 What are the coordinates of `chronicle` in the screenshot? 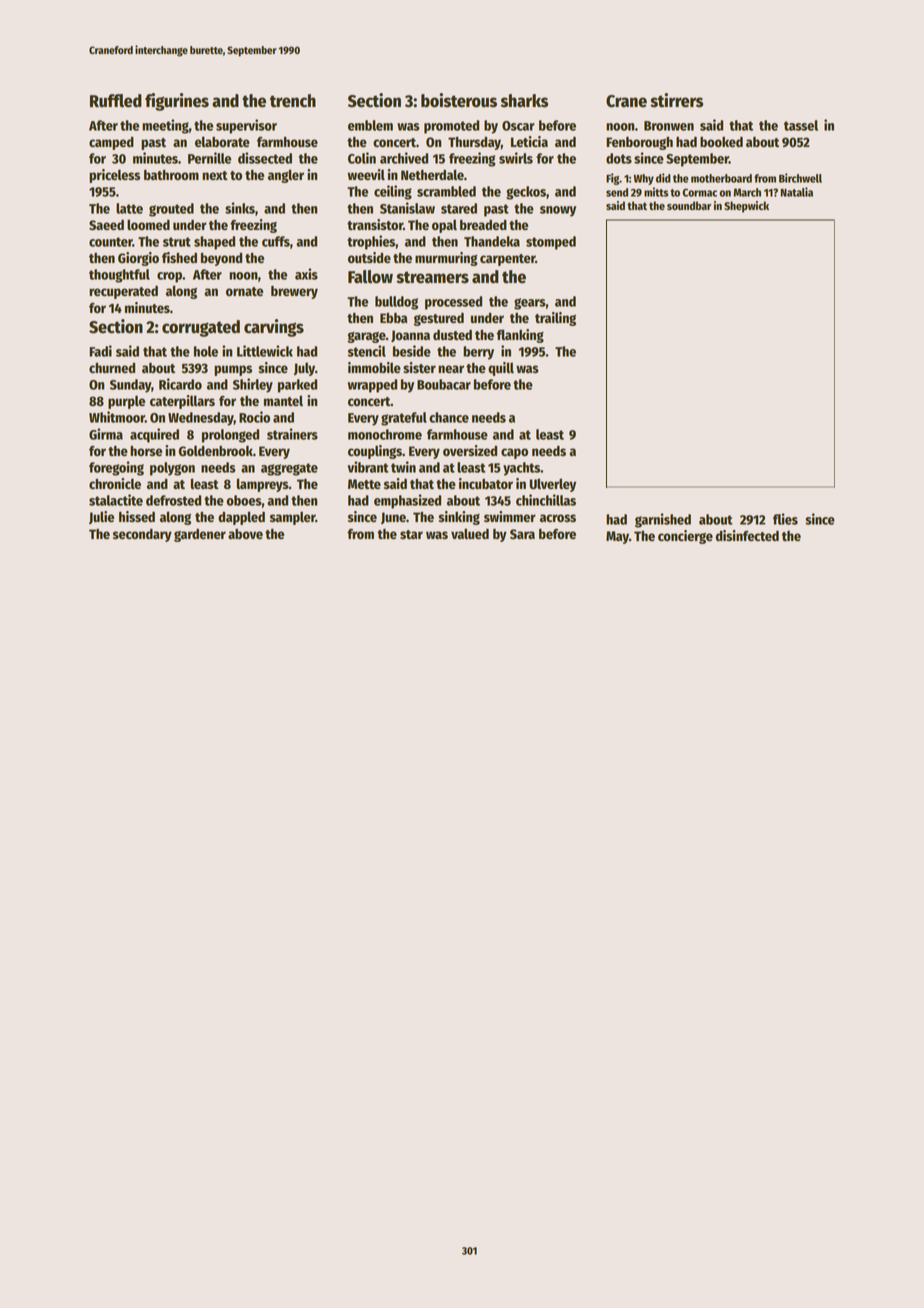 It's located at (115, 483).
